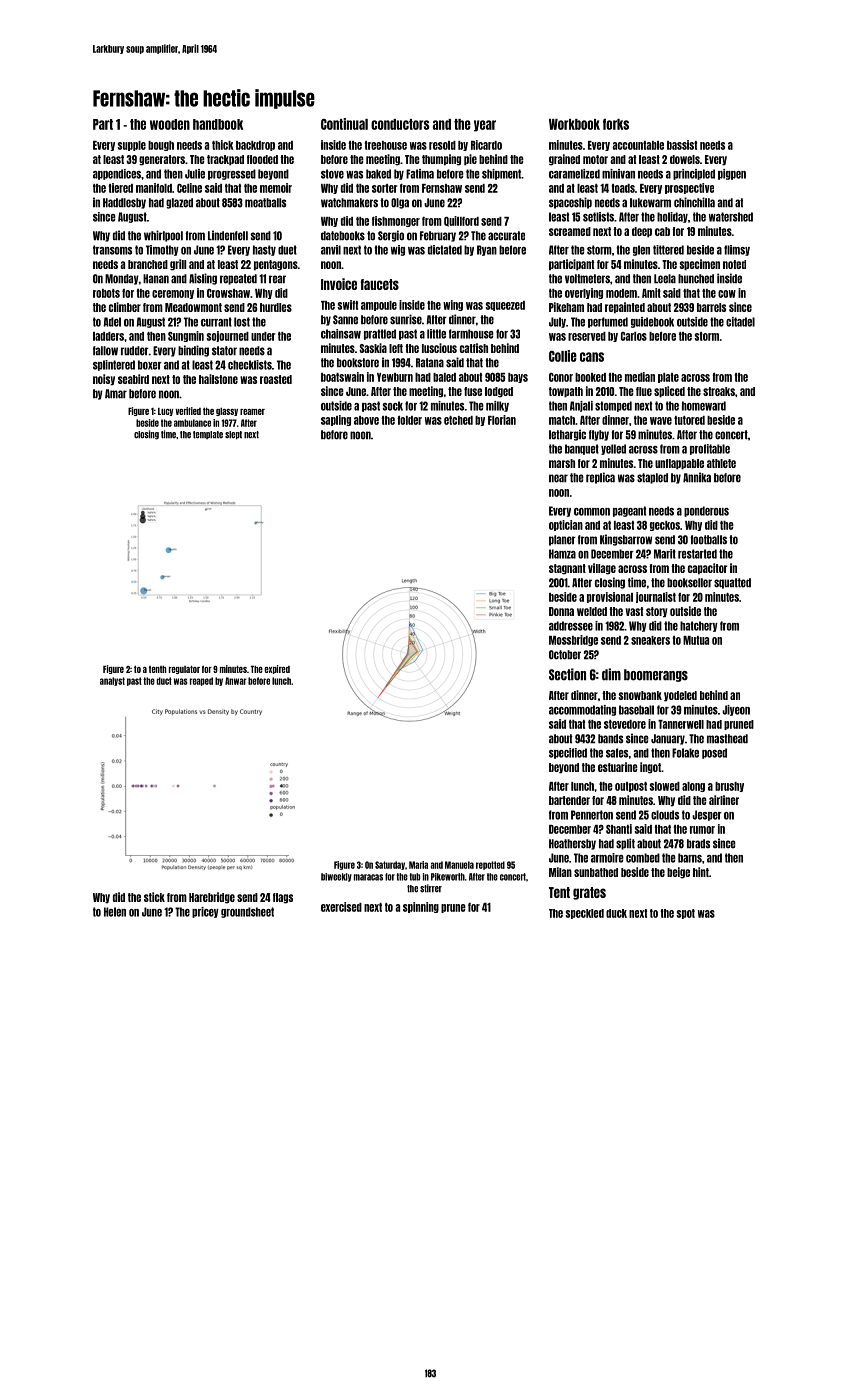 Image resolution: width=849 pixels, height=1400 pixels. Describe the element at coordinates (170, 124) in the page. I see `wooden` at that location.
